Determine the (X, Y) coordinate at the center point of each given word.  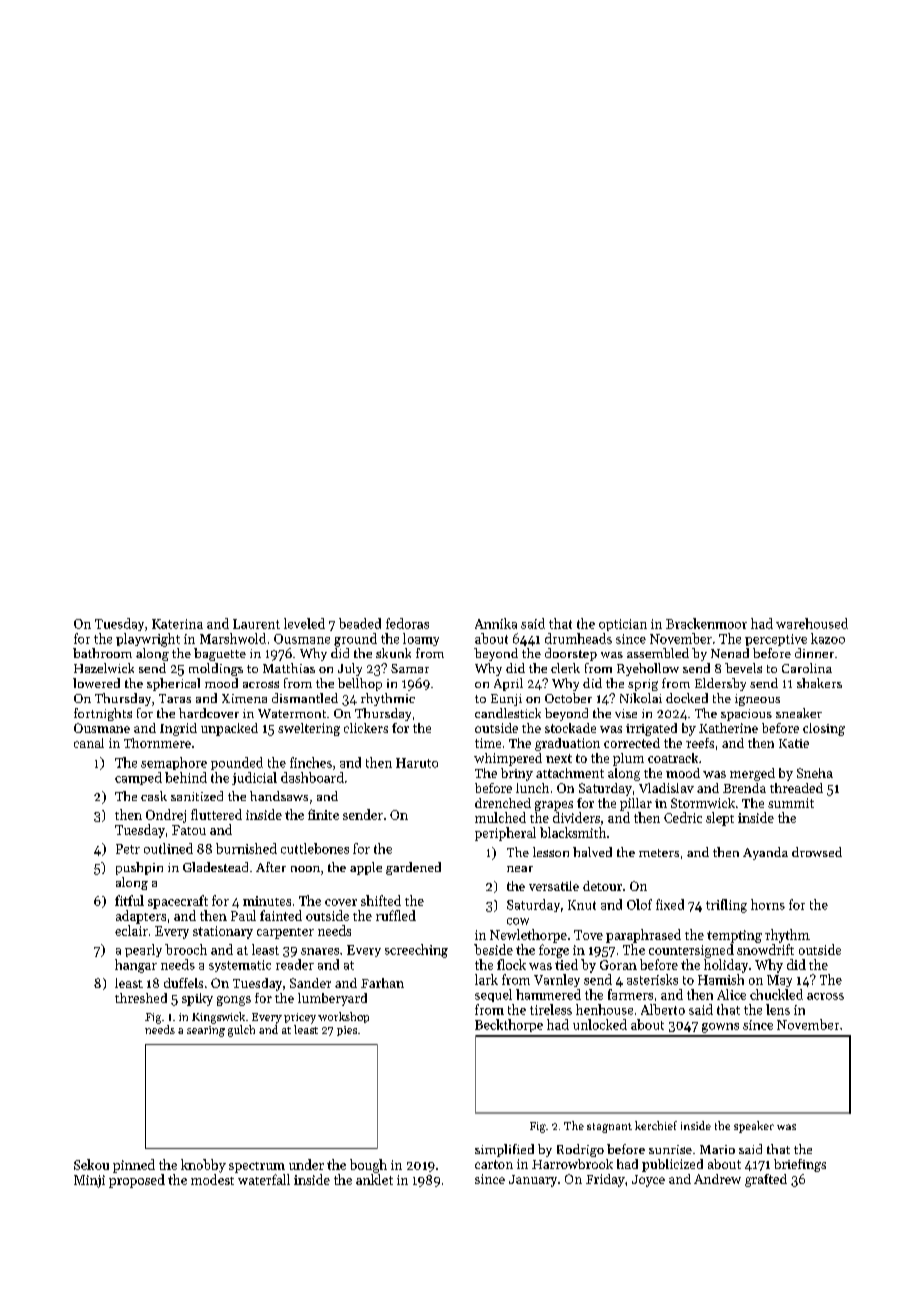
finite (323, 814)
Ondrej (166, 816)
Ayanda (765, 853)
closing (824, 729)
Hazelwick (104, 668)
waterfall (264, 1179)
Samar (410, 668)
